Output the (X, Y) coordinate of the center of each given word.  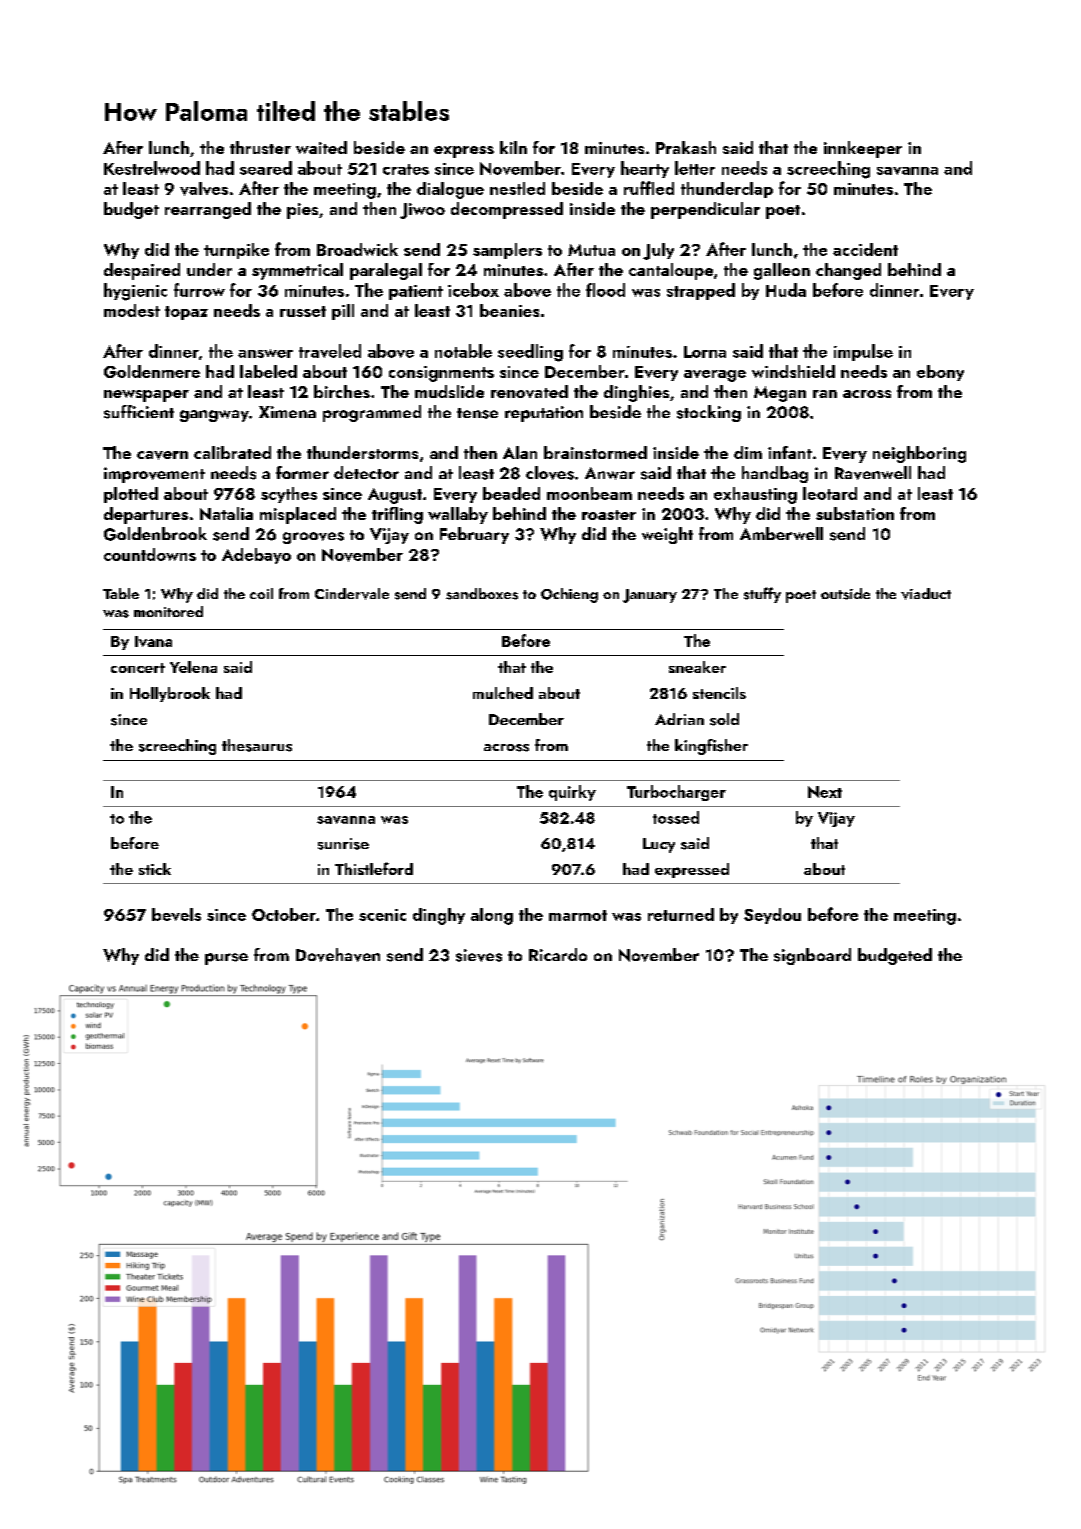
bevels (176, 914)
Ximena (287, 412)
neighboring (919, 454)
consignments (441, 374)
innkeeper (863, 149)
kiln (513, 147)
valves (204, 189)
